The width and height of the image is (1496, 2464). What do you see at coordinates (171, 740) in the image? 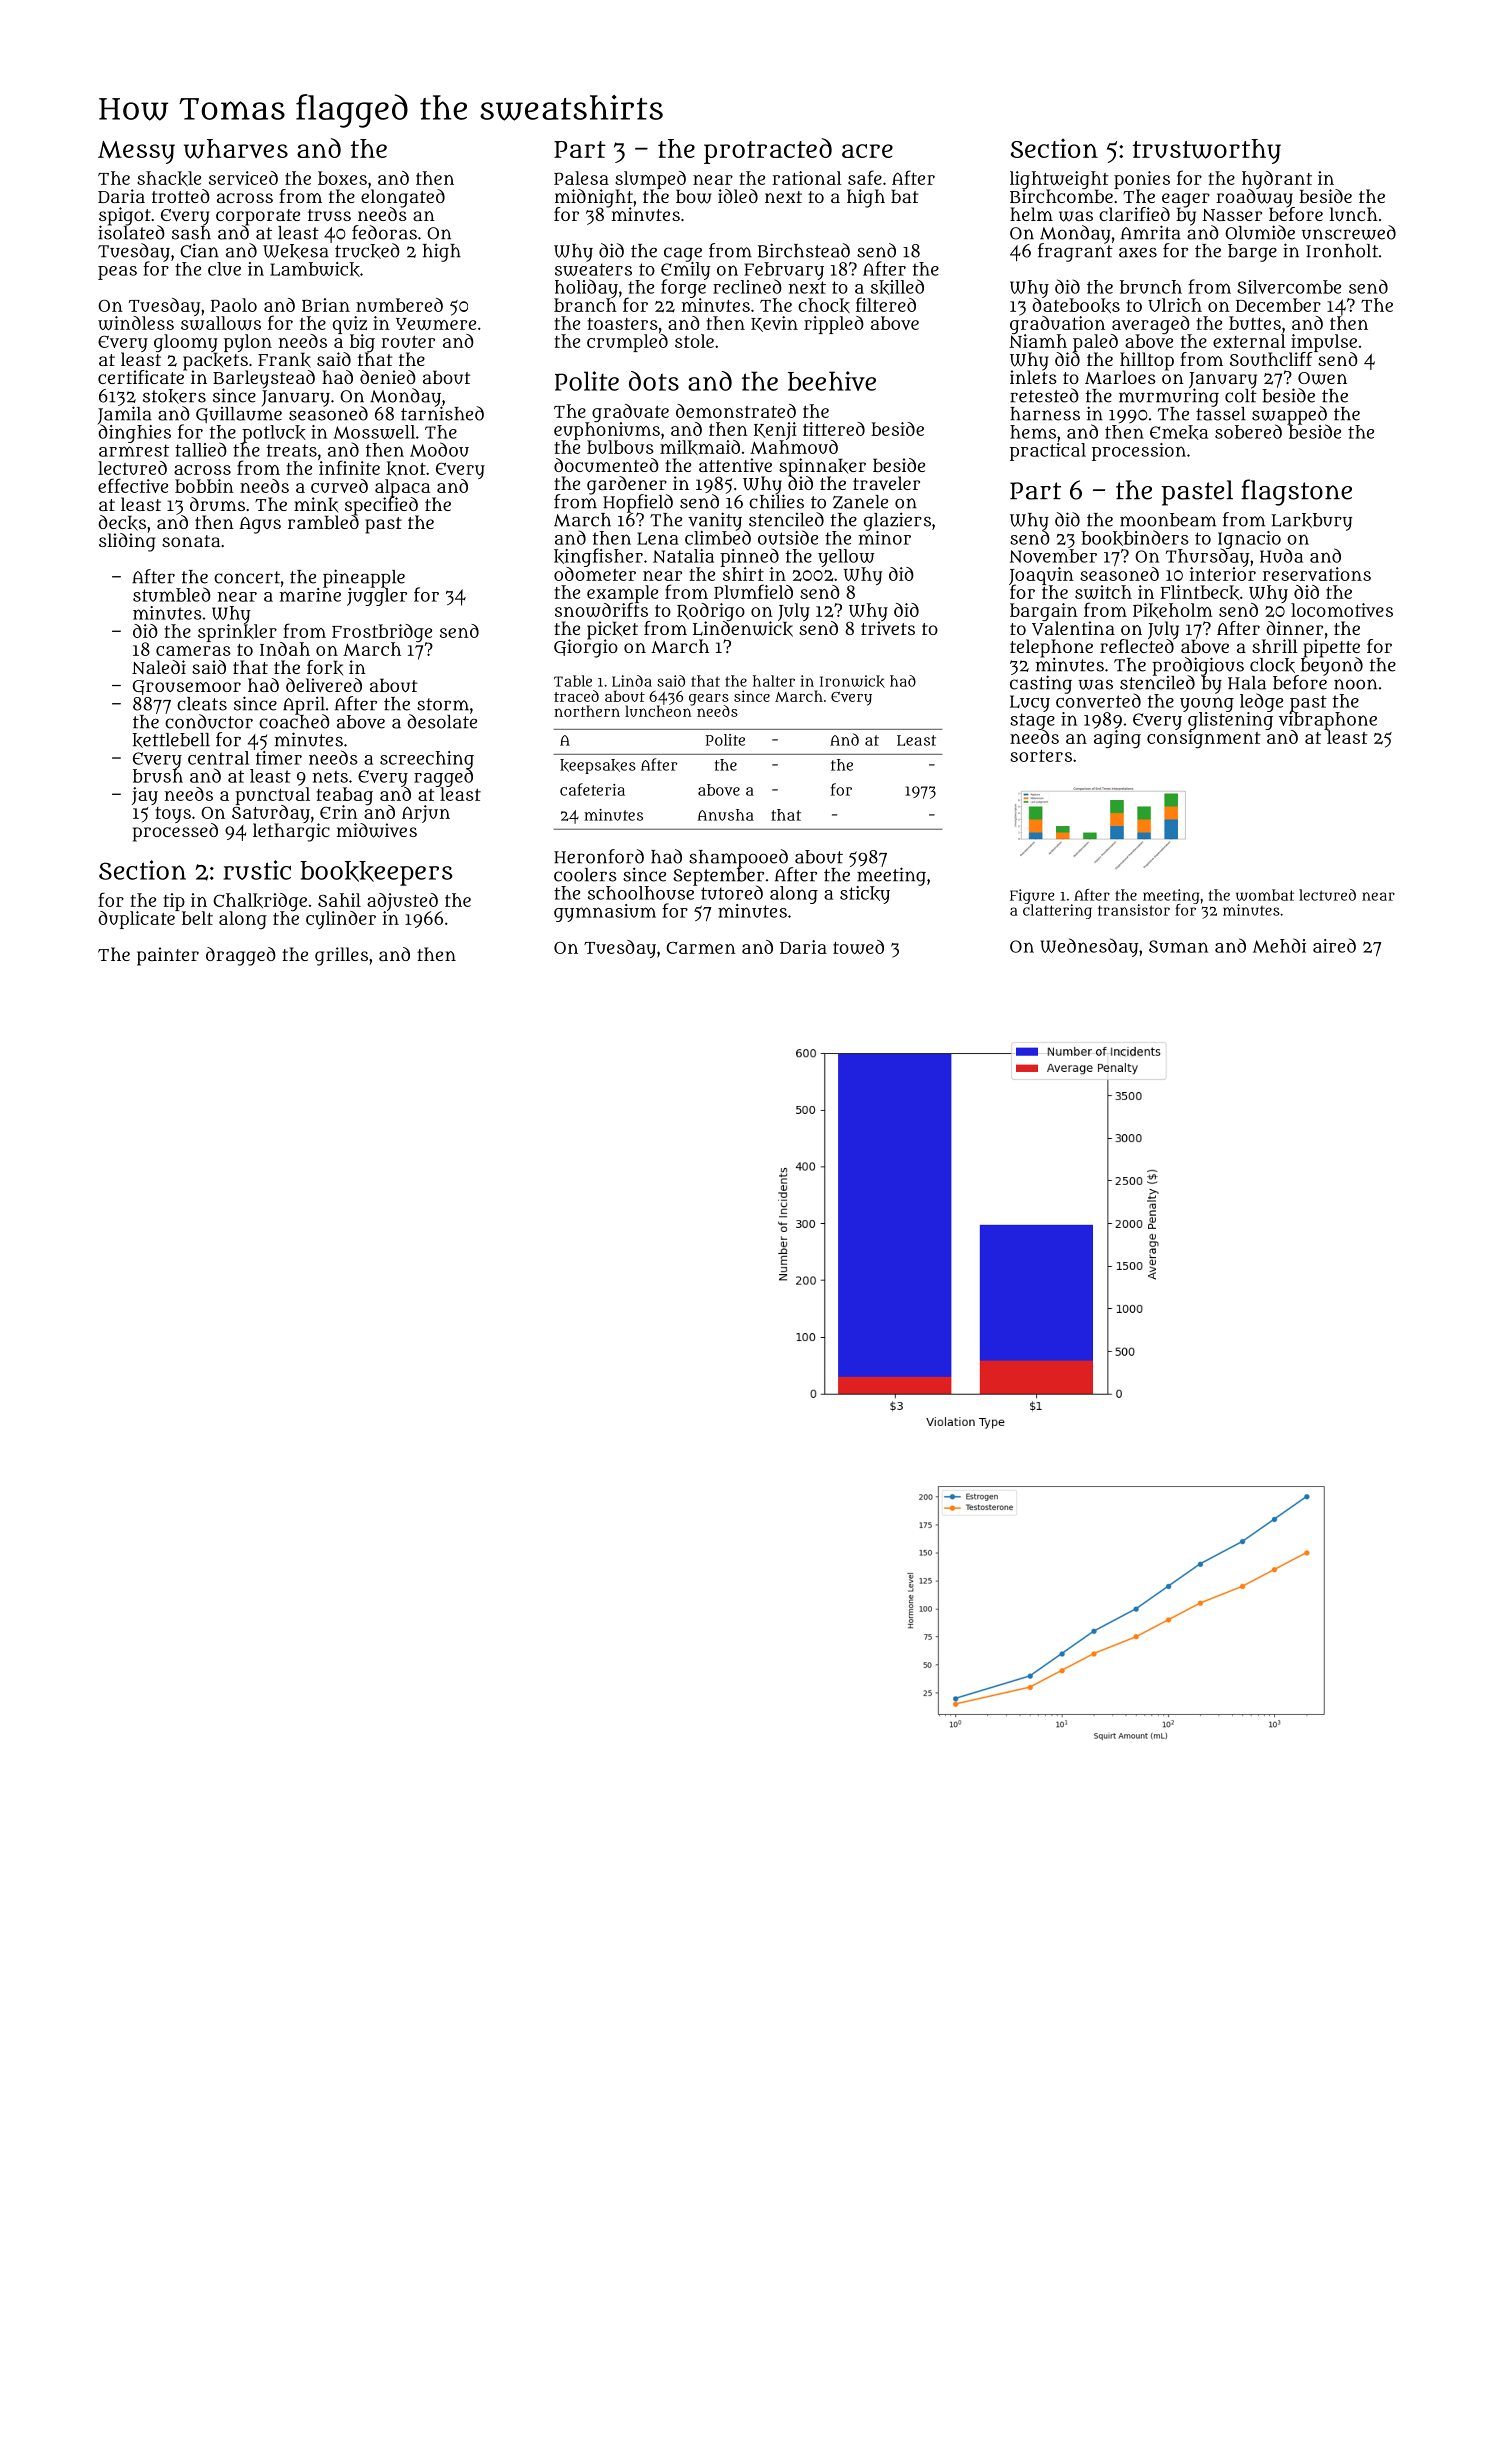
I see `kettlebell` at bounding box center [171, 740].
